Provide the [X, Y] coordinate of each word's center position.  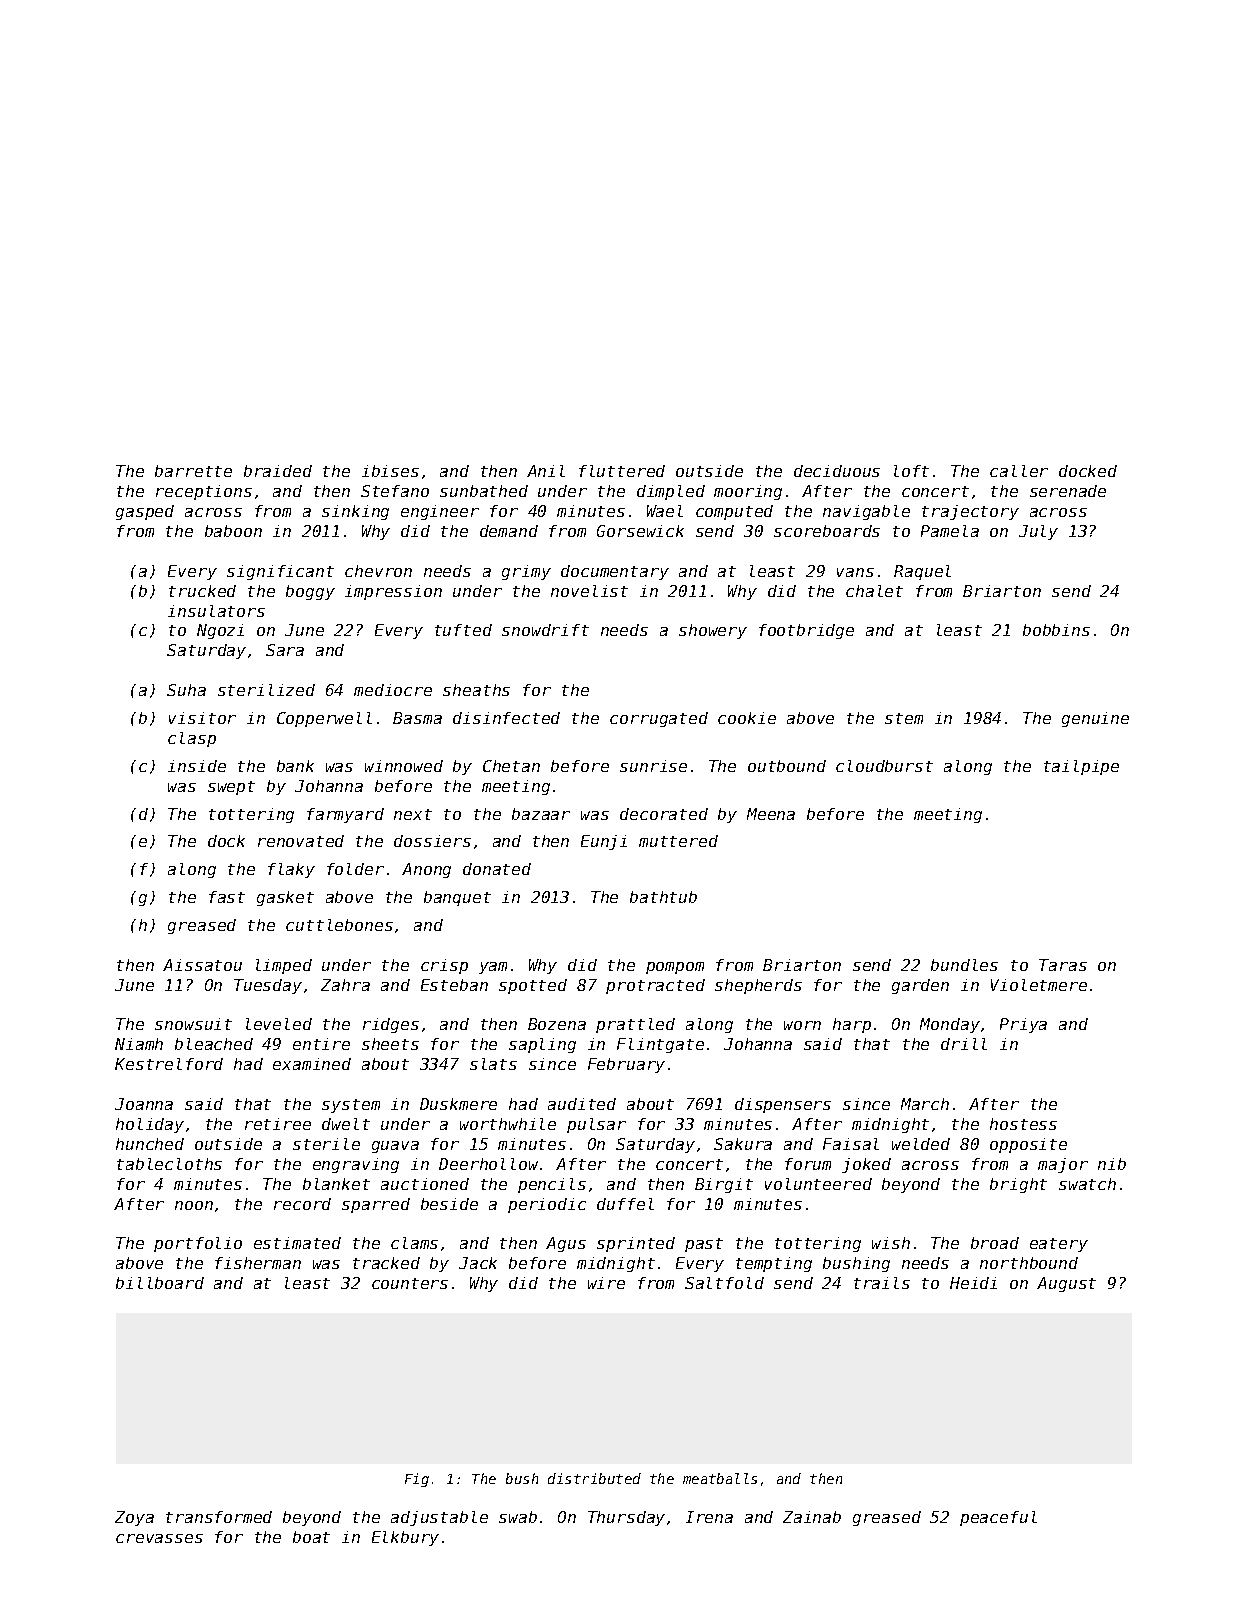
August [1066, 1284]
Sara [285, 650]
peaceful [998, 1518]
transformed [219, 1517]
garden [920, 986]
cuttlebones [339, 925]
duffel [625, 1204]
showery [713, 631]
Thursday [626, 1518]
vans [855, 572]
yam [493, 968]
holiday [150, 1125]
